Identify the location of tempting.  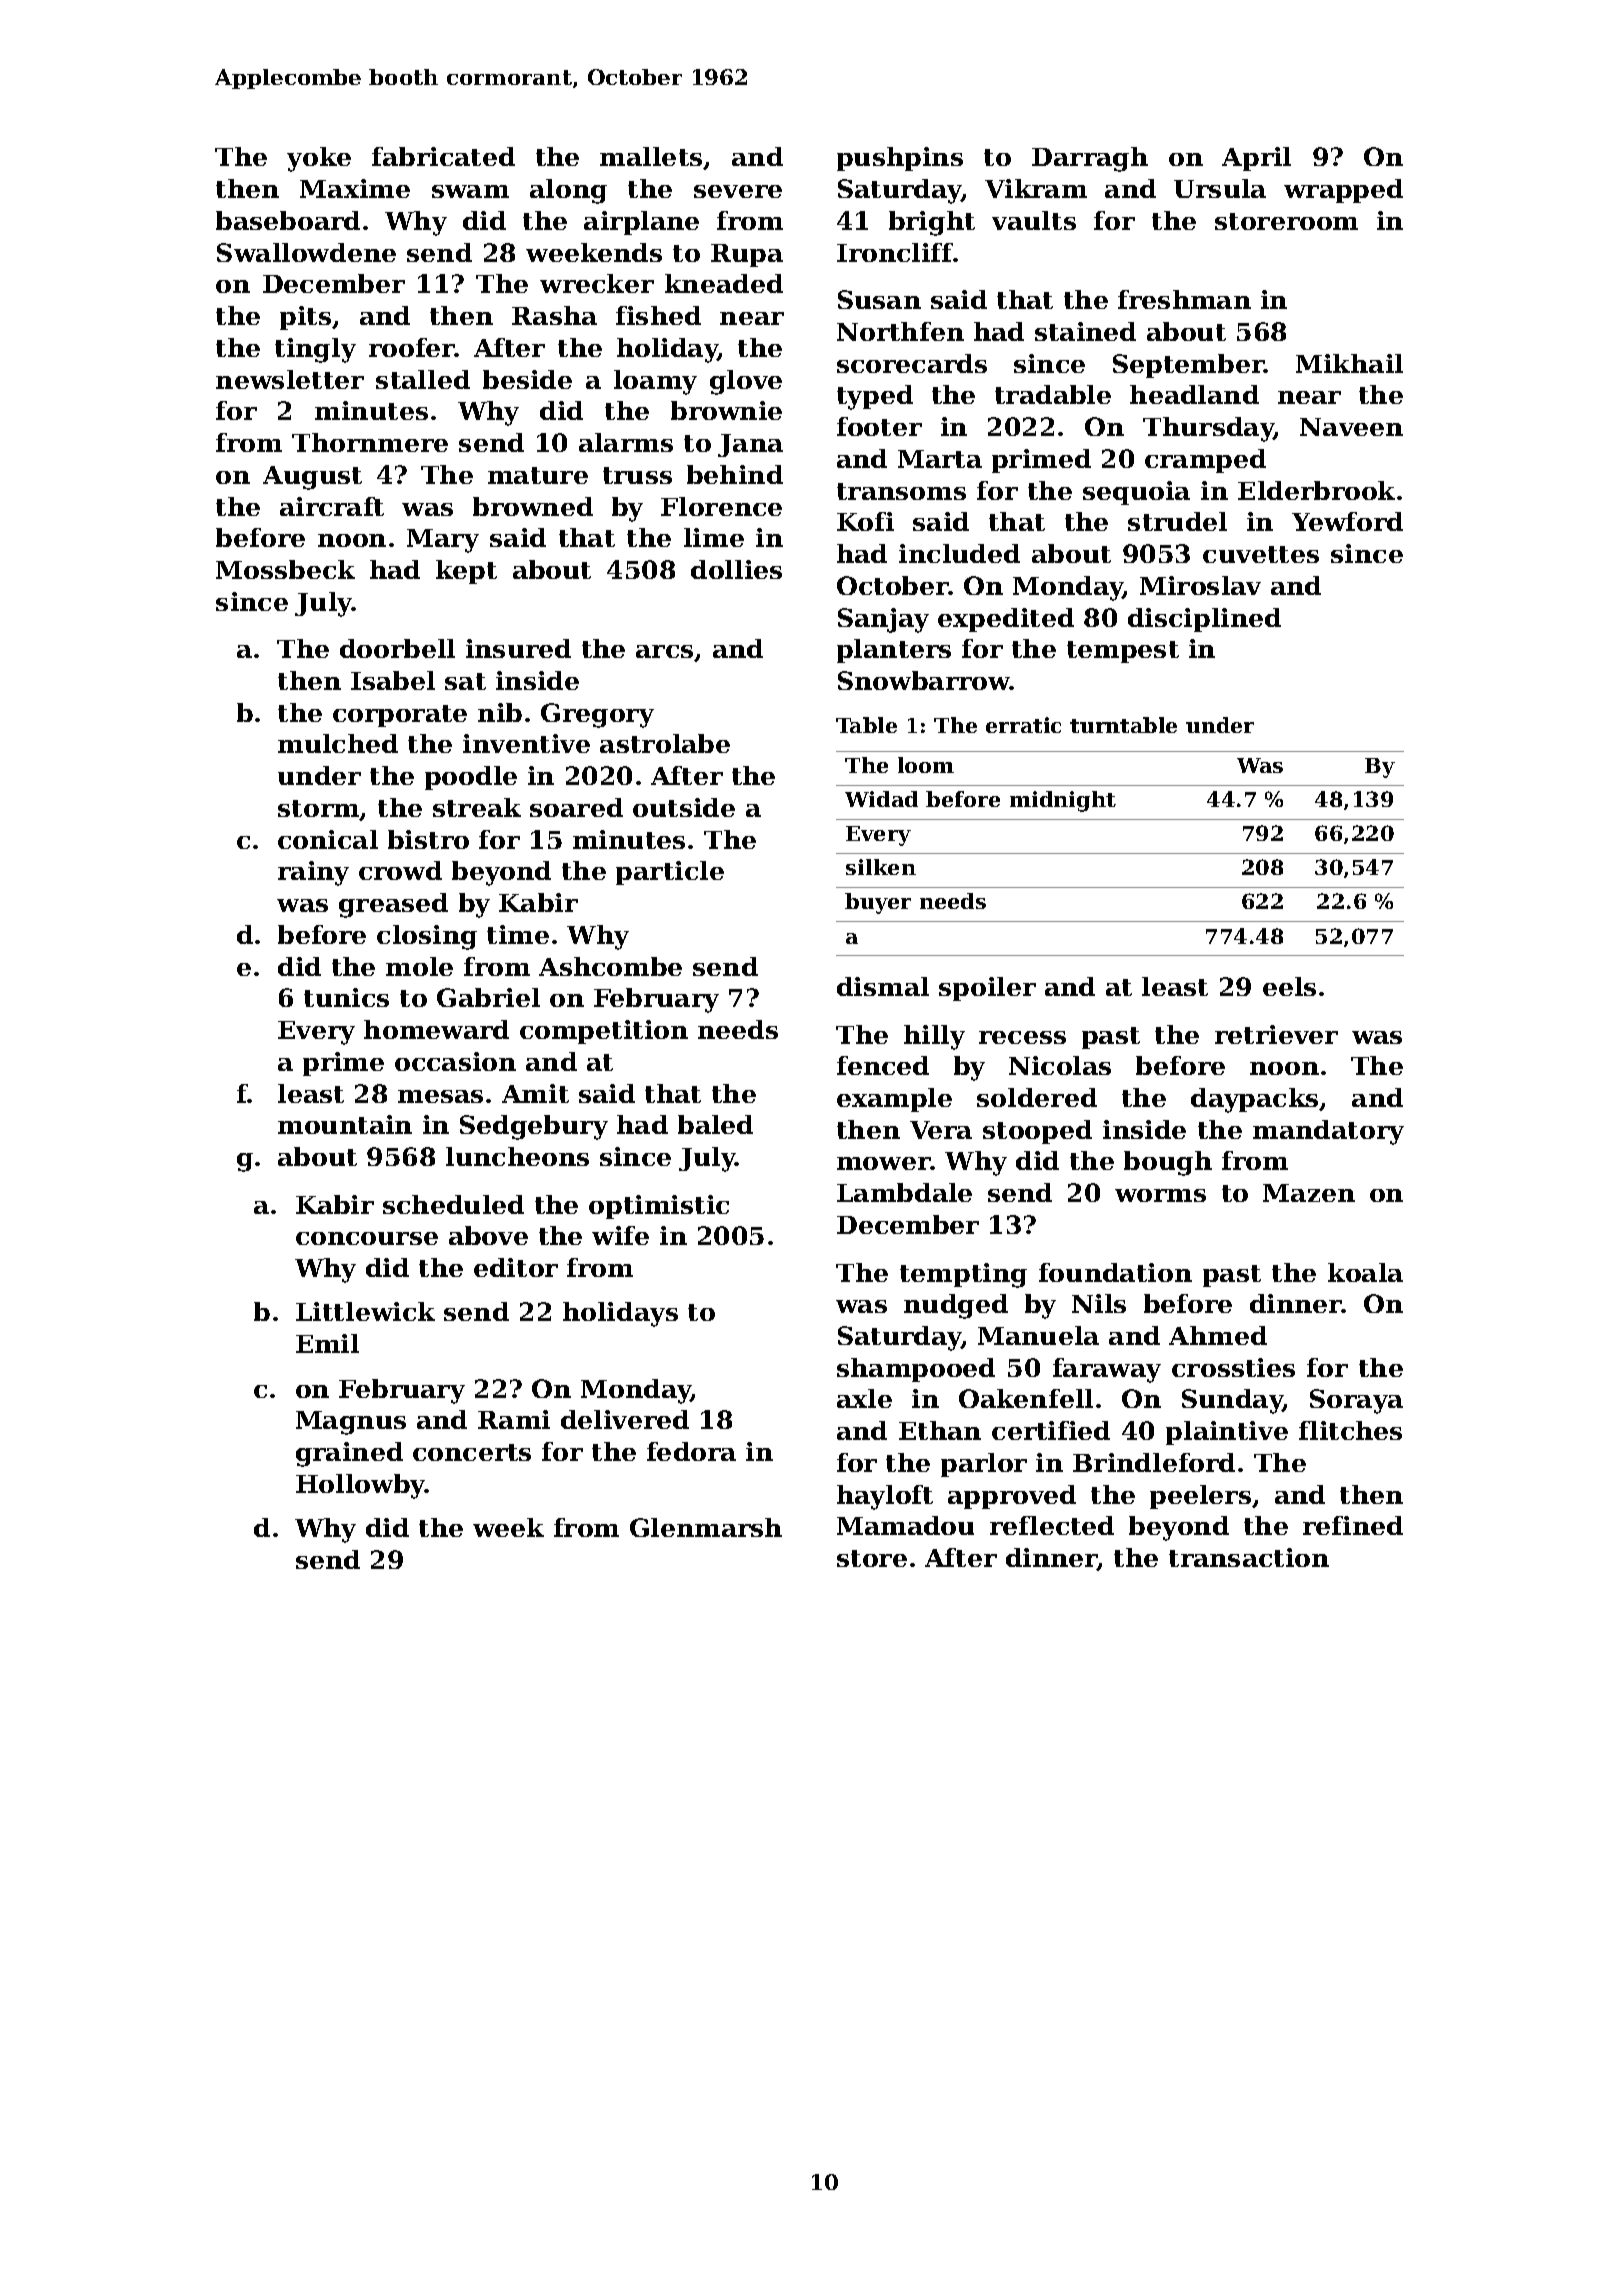
(963, 1275).
